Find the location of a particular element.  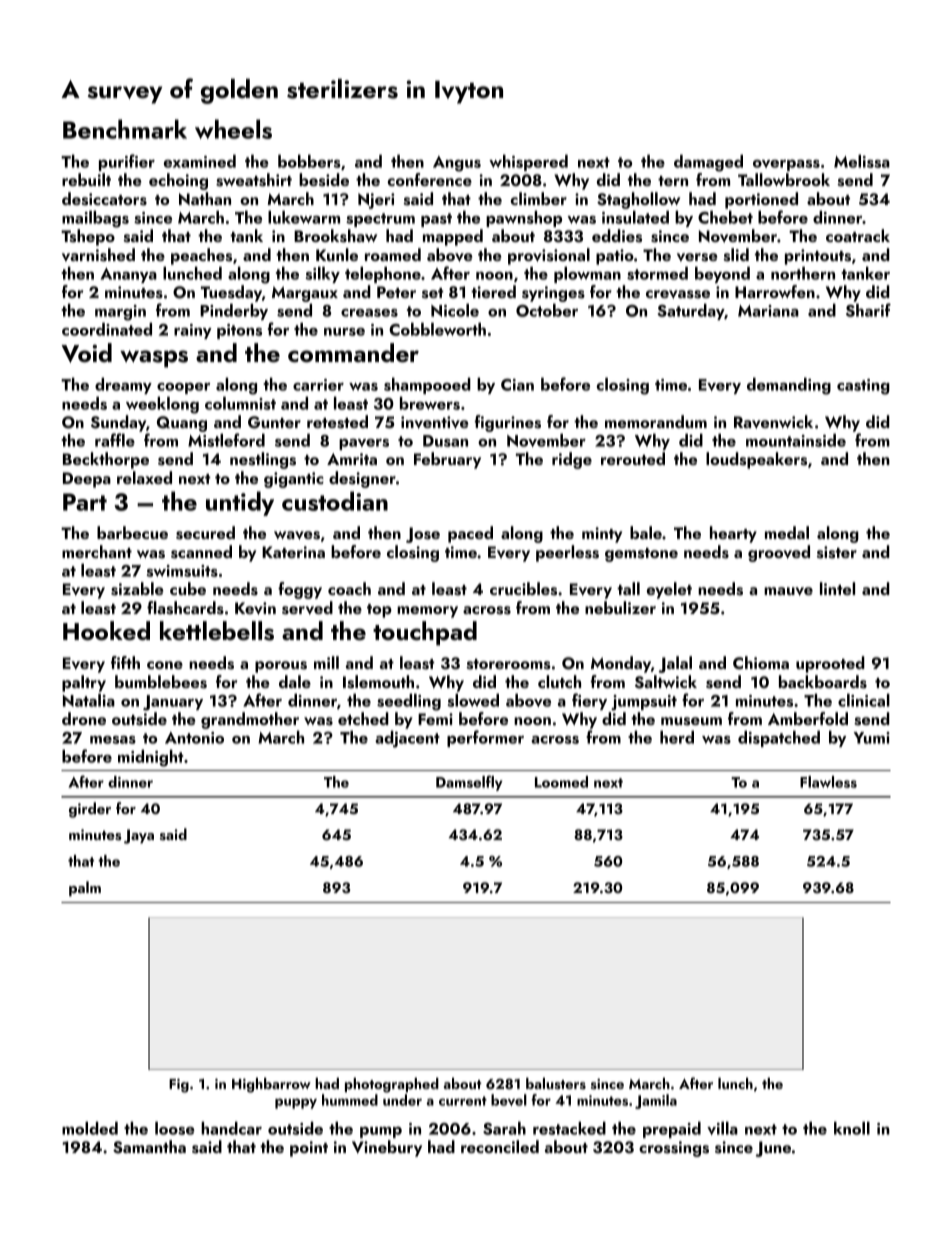

demanding is located at coordinates (789, 386).
